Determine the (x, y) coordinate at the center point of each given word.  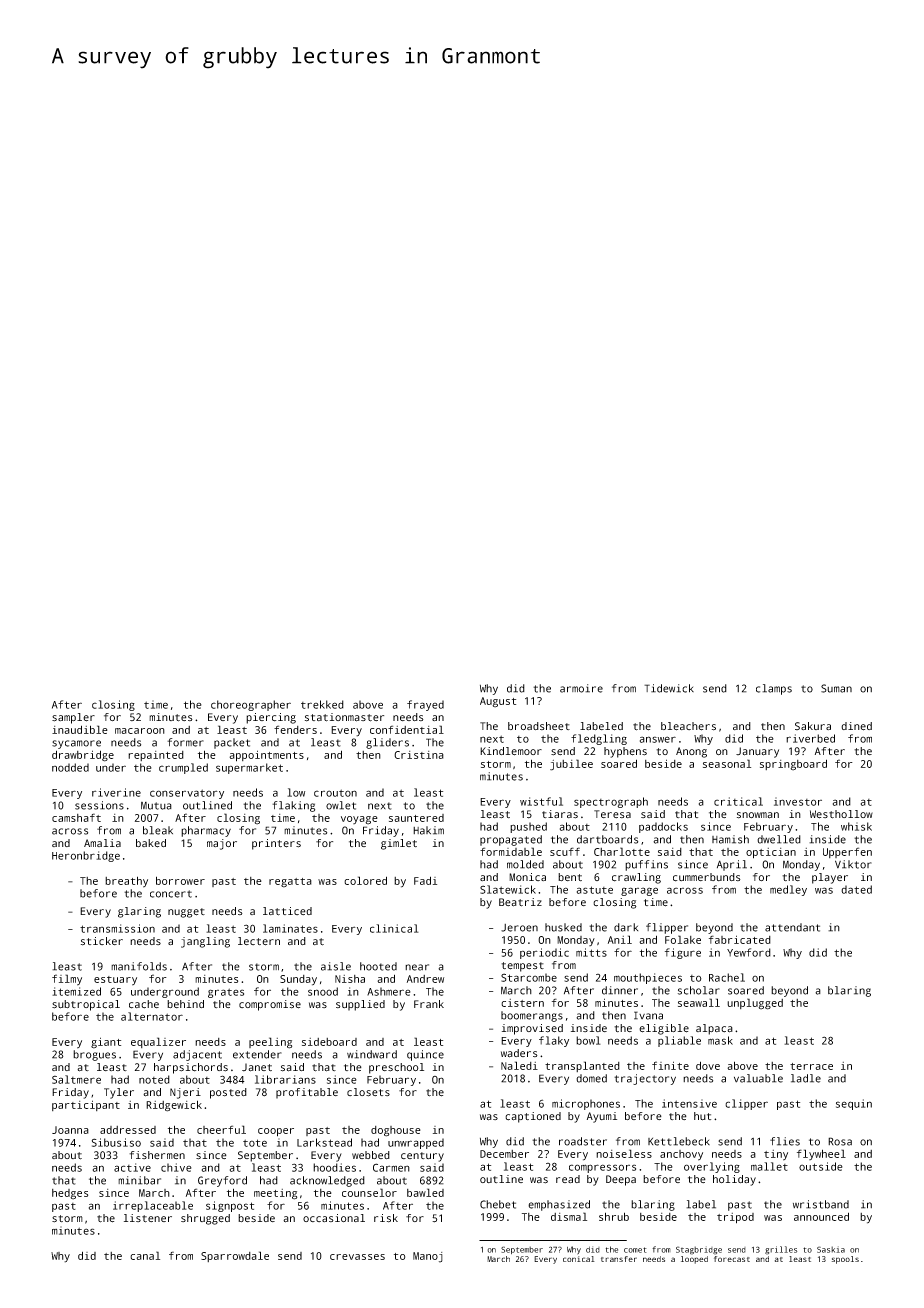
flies (785, 1141)
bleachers (688, 726)
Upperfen (847, 852)
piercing (271, 718)
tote (255, 1143)
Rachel (727, 977)
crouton (335, 793)
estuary (115, 981)
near (417, 967)
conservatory (187, 794)
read (568, 1179)
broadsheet (539, 726)
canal (145, 1255)
